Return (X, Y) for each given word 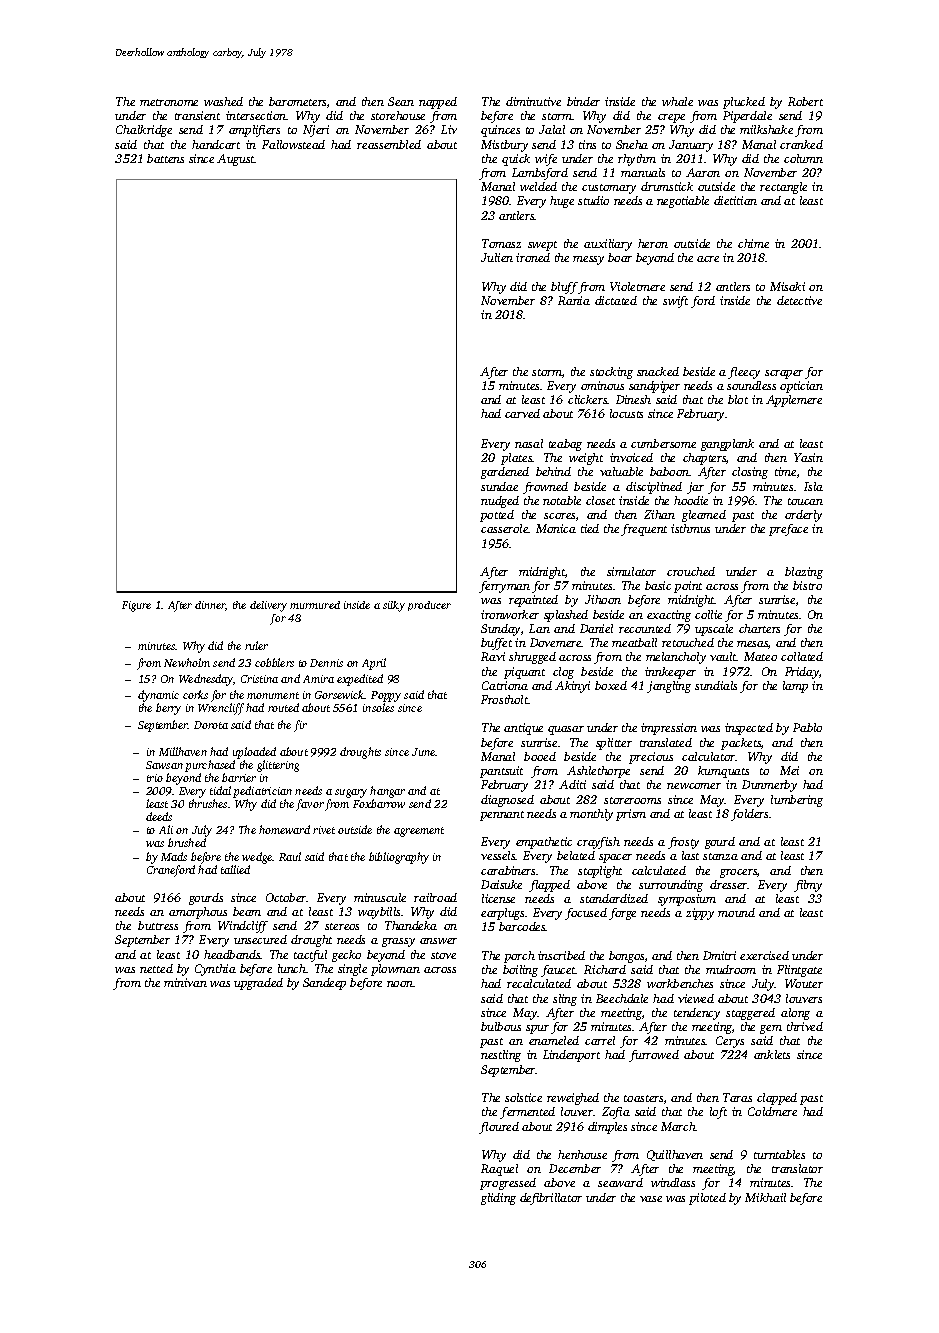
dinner (210, 606)
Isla (813, 486)
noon (400, 984)
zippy (700, 914)
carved (522, 413)
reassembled (389, 144)
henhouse (582, 1154)
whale (677, 101)
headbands (232, 954)
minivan (185, 982)
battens (165, 158)
